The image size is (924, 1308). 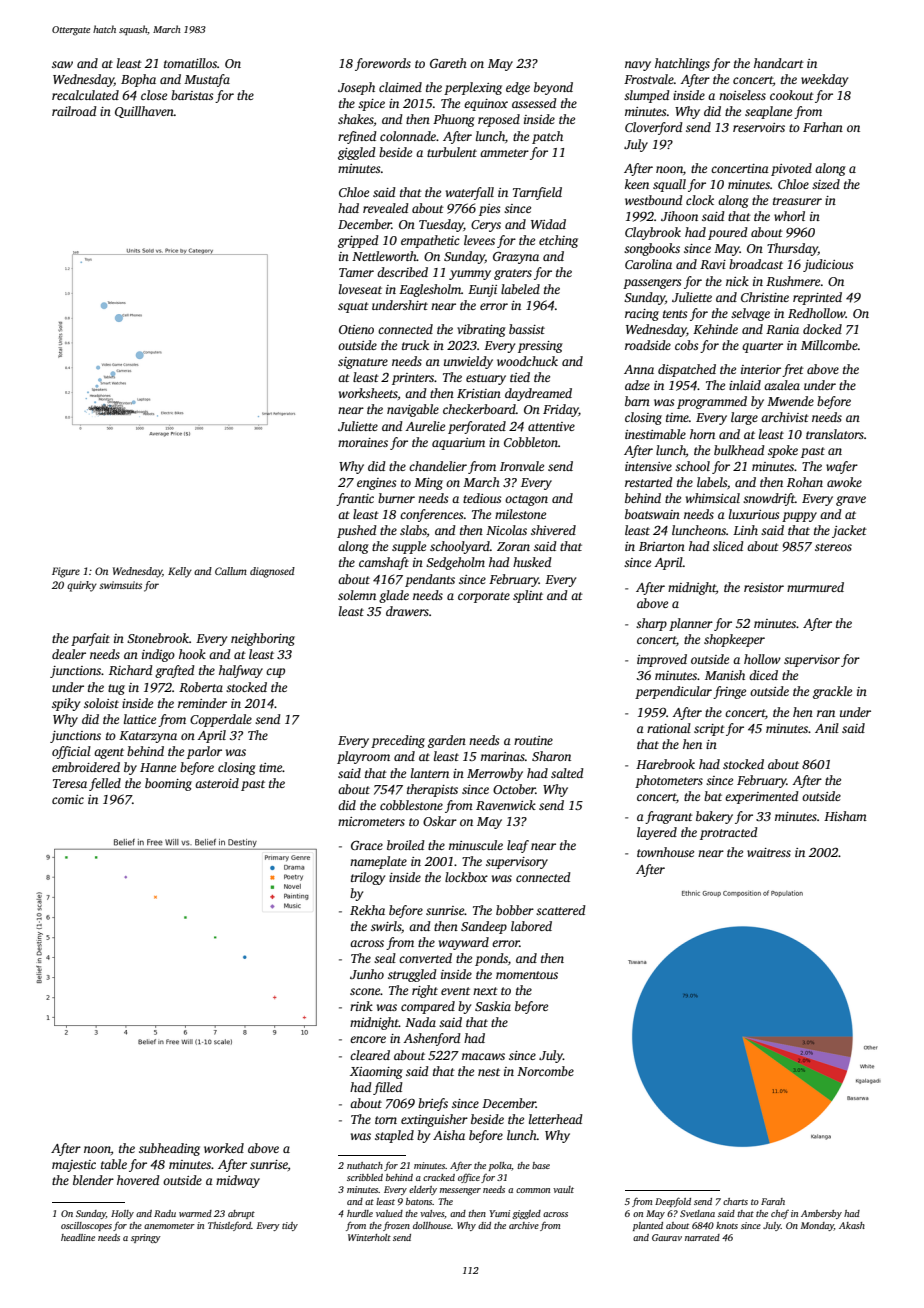 I want to click on Akash, so click(x=852, y=1225).
